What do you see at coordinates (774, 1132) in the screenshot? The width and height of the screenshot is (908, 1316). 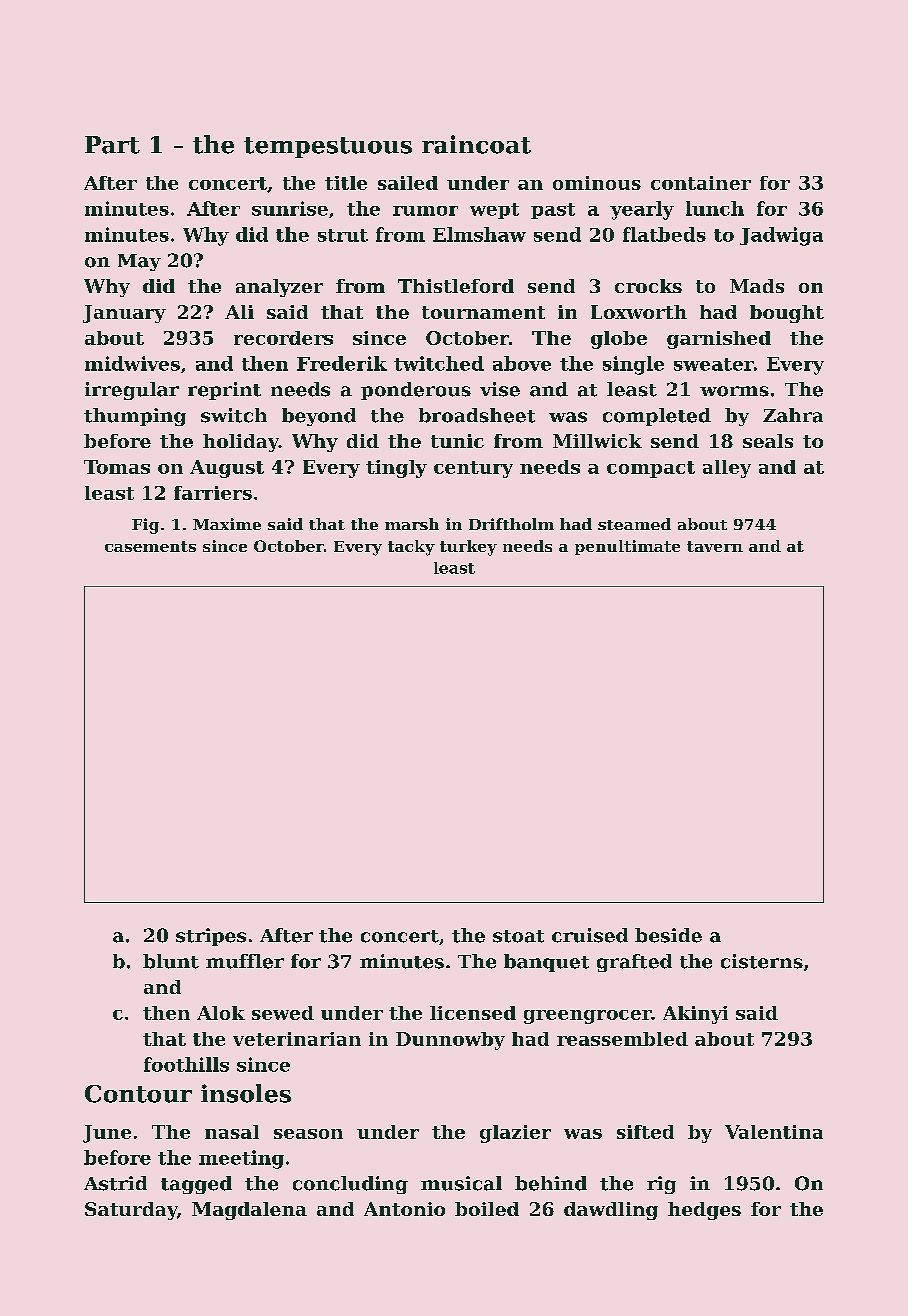 I see `Valentina` at bounding box center [774, 1132].
